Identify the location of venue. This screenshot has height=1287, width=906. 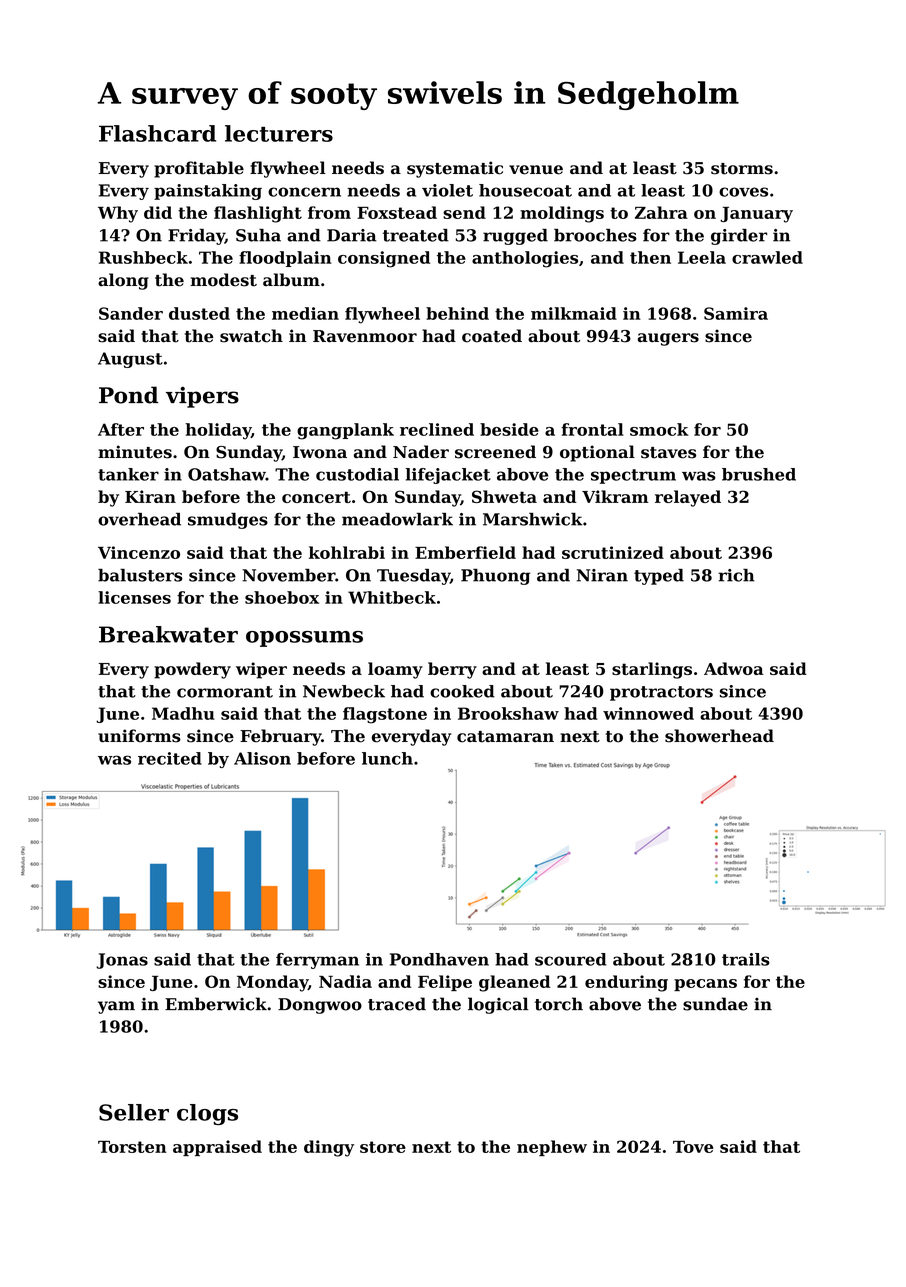
(536, 170).
